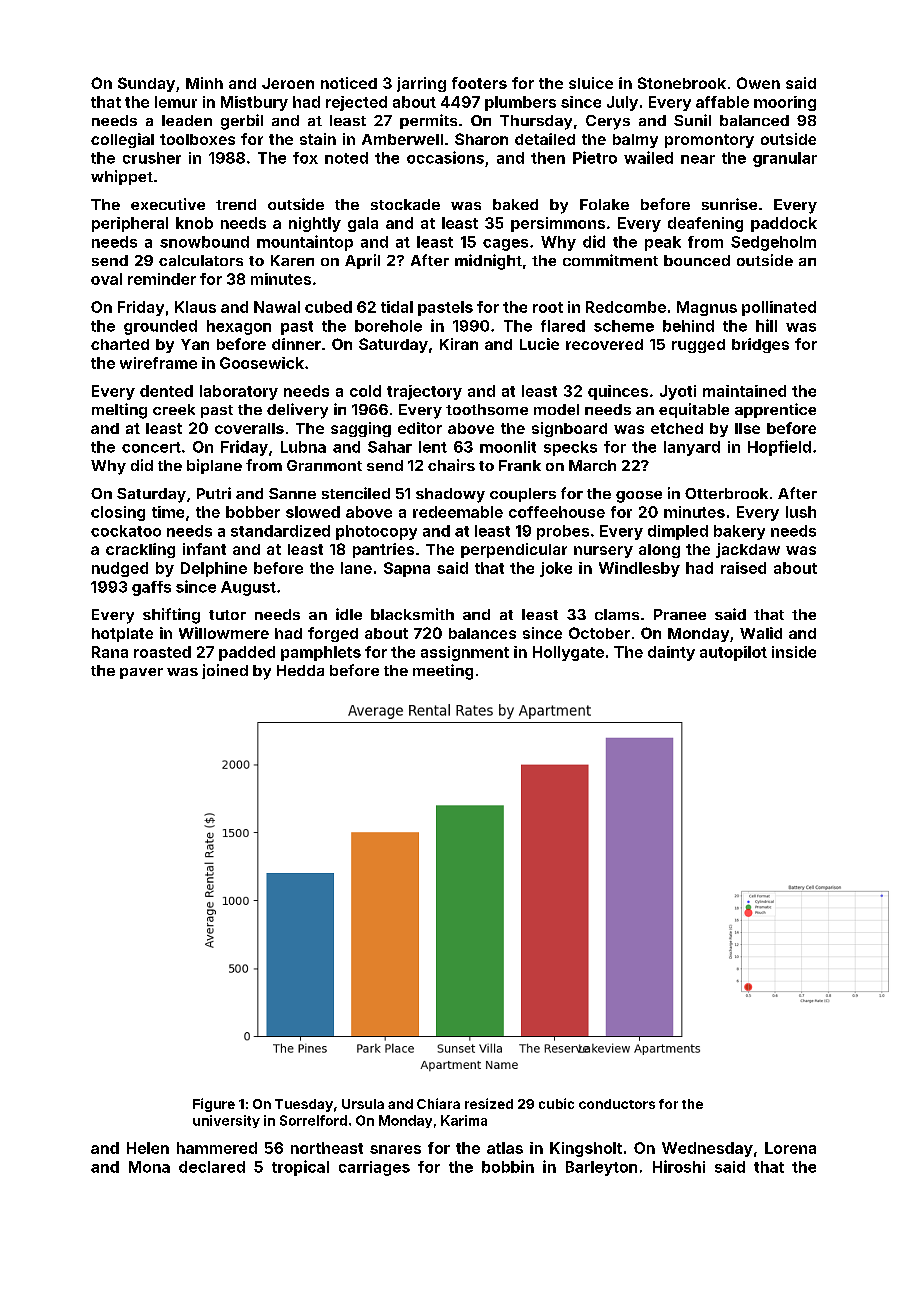  Describe the element at coordinates (754, 120) in the document. I see `balanced` at that location.
